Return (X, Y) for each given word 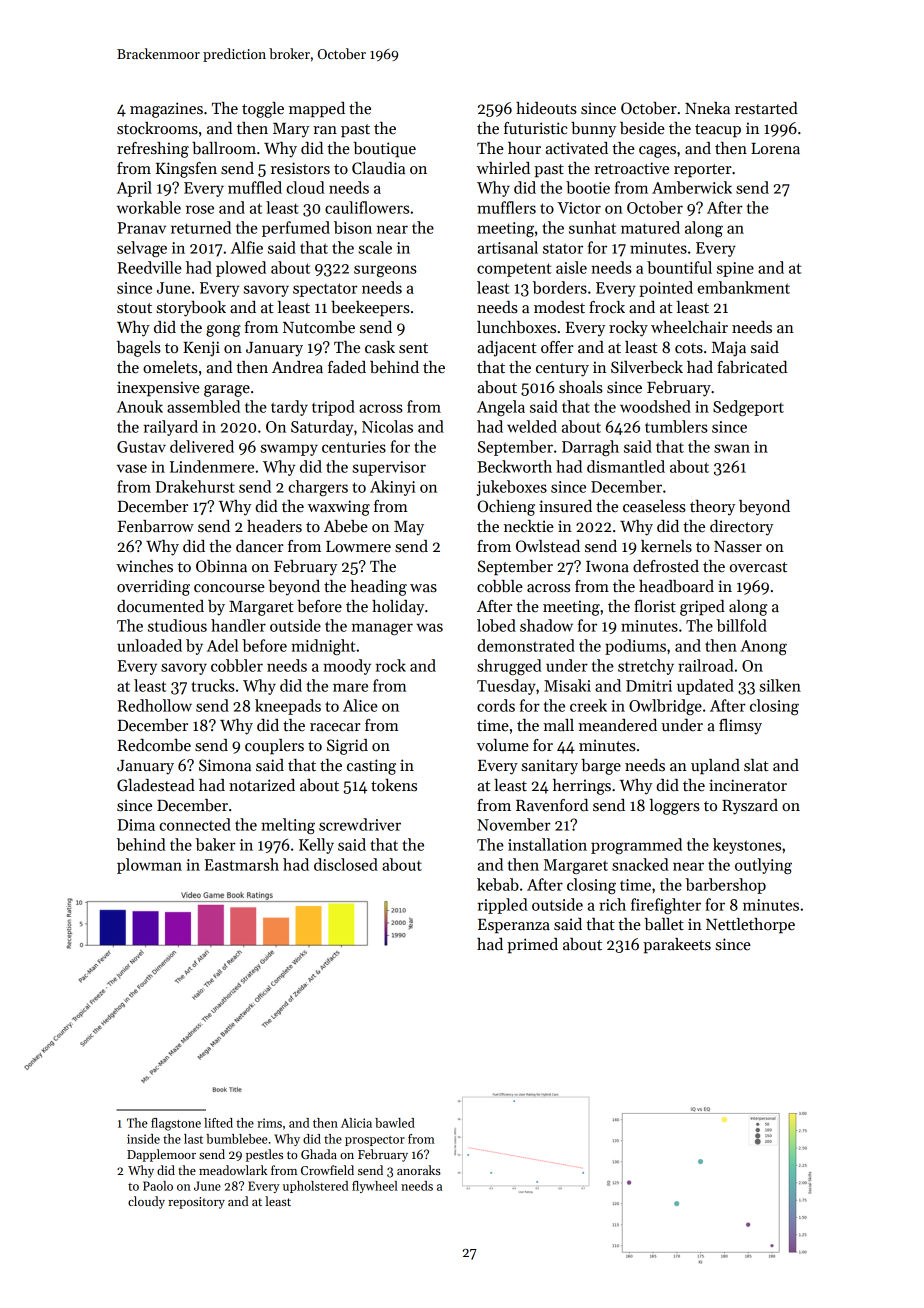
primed (532, 946)
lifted (218, 1123)
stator (563, 248)
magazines (166, 110)
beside (642, 128)
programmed (636, 846)
